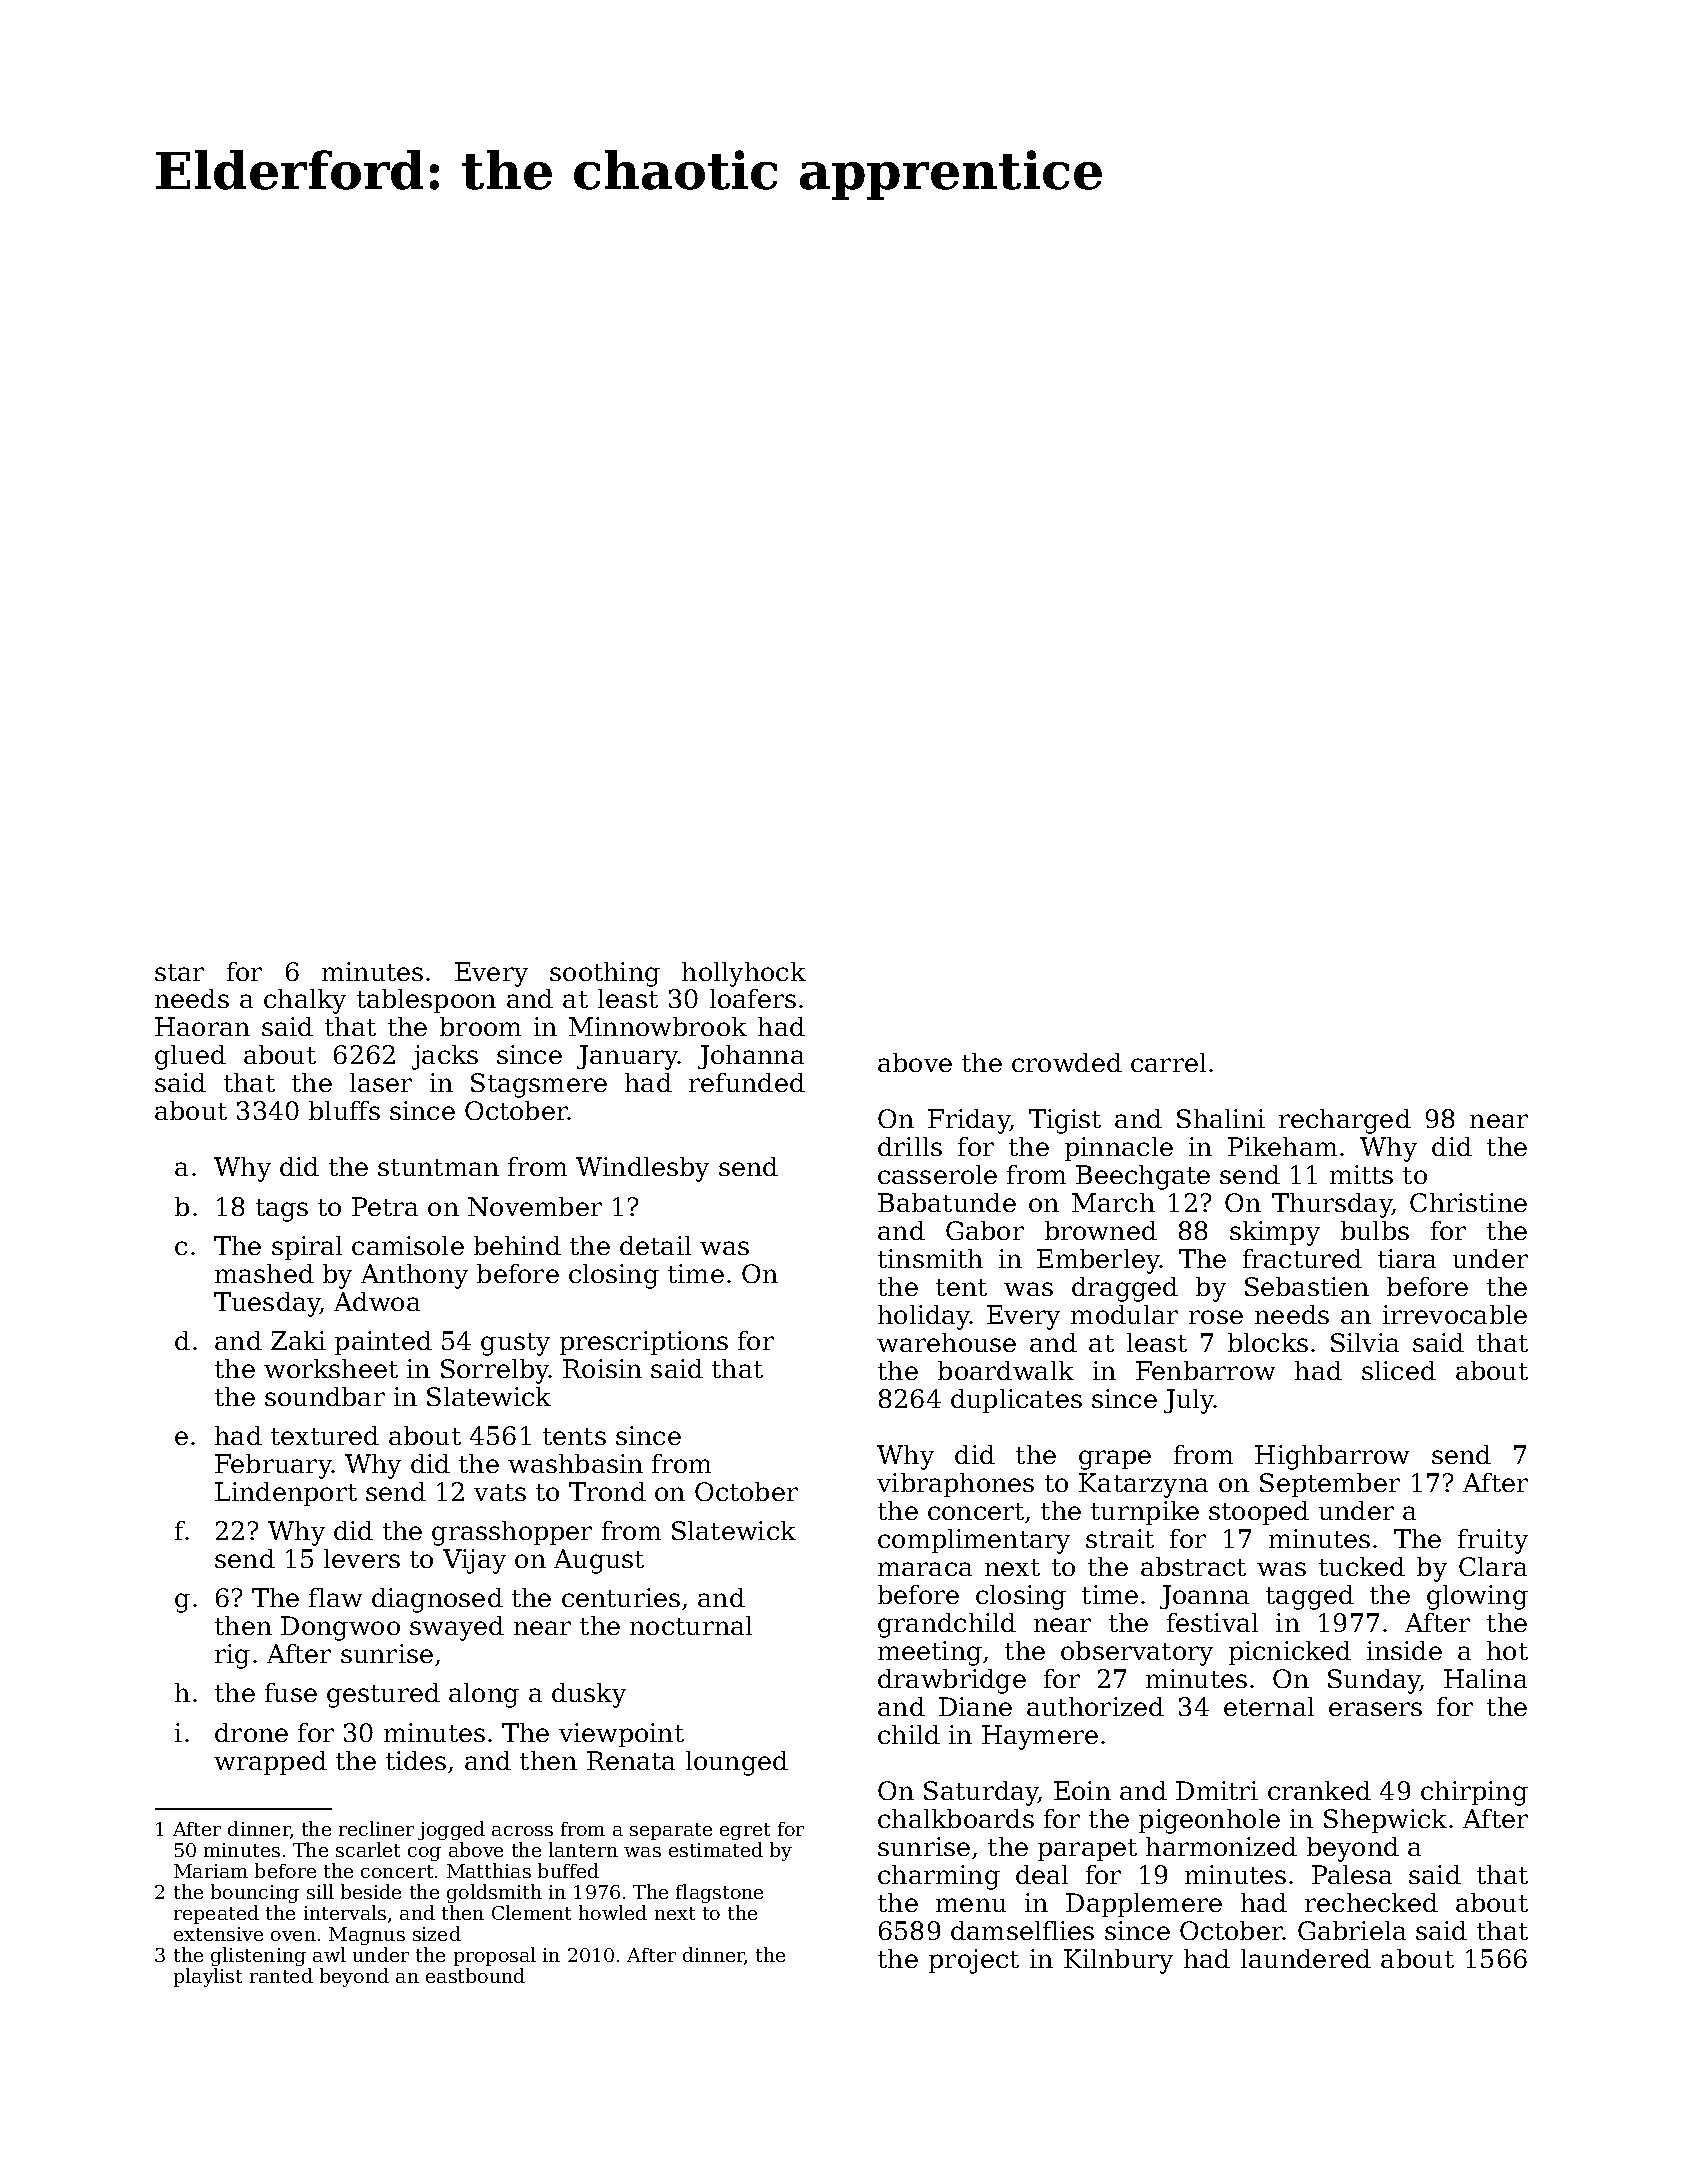 The height and width of the document is (2178, 1683). What do you see at coordinates (1345, 1121) in the document?
I see `recharged` at bounding box center [1345, 1121].
